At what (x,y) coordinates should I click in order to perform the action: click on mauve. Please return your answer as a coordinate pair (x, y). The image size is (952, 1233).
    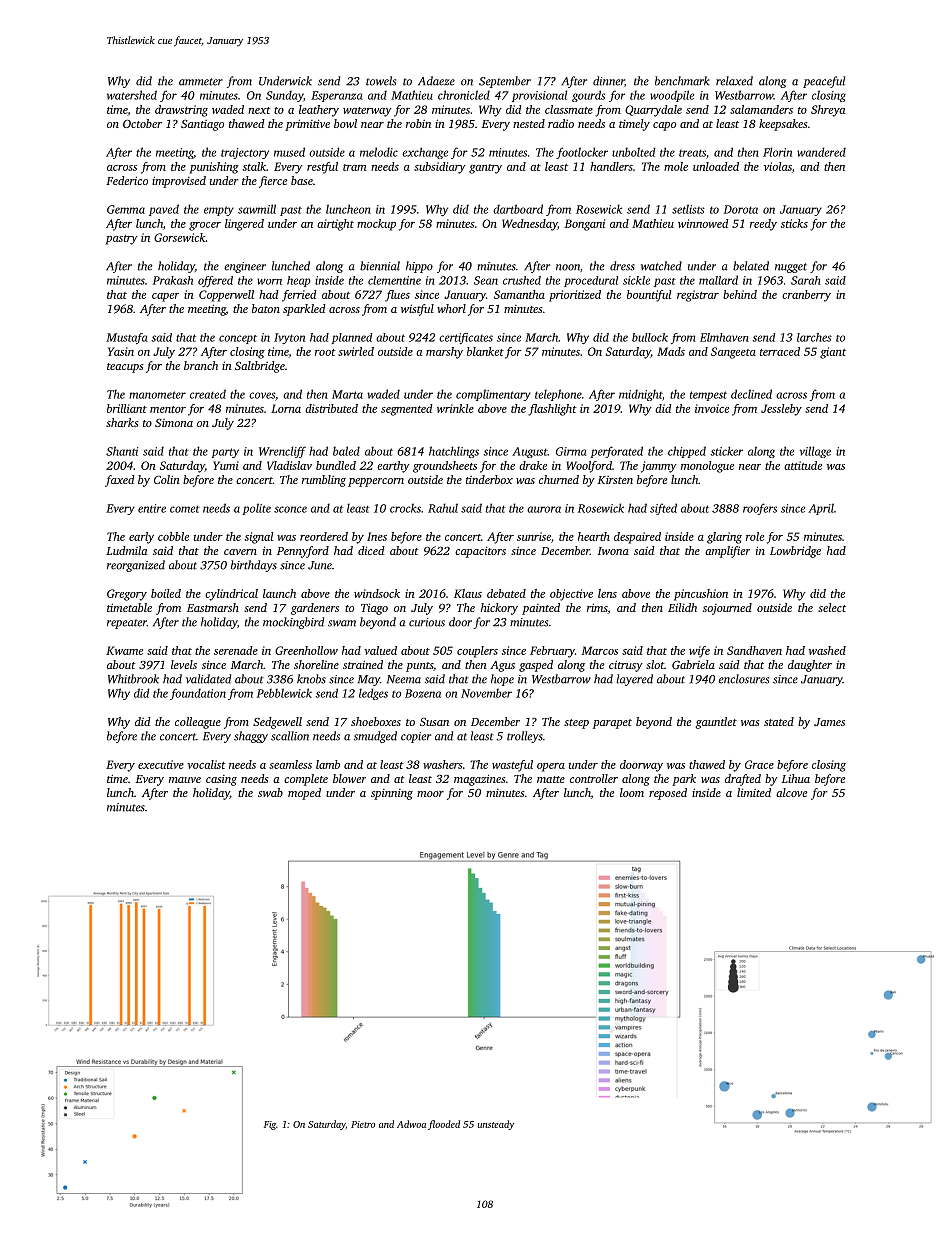
    Looking at the image, I should click on (185, 780).
